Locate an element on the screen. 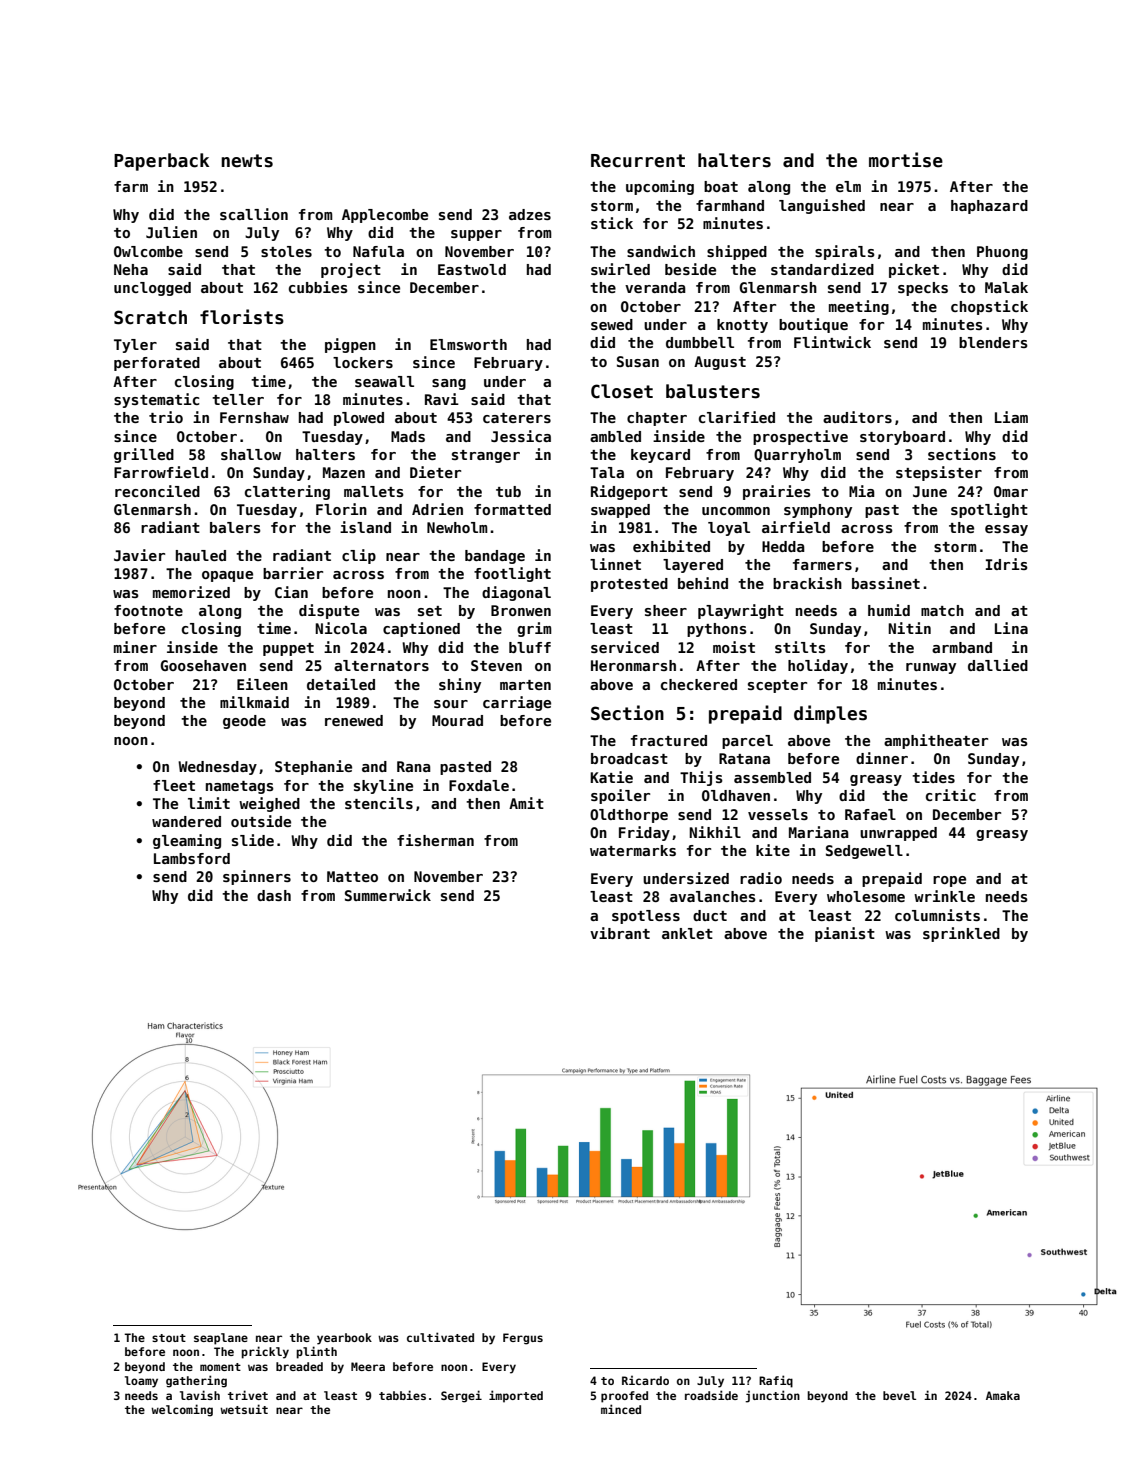  Bronwen is located at coordinates (521, 610).
